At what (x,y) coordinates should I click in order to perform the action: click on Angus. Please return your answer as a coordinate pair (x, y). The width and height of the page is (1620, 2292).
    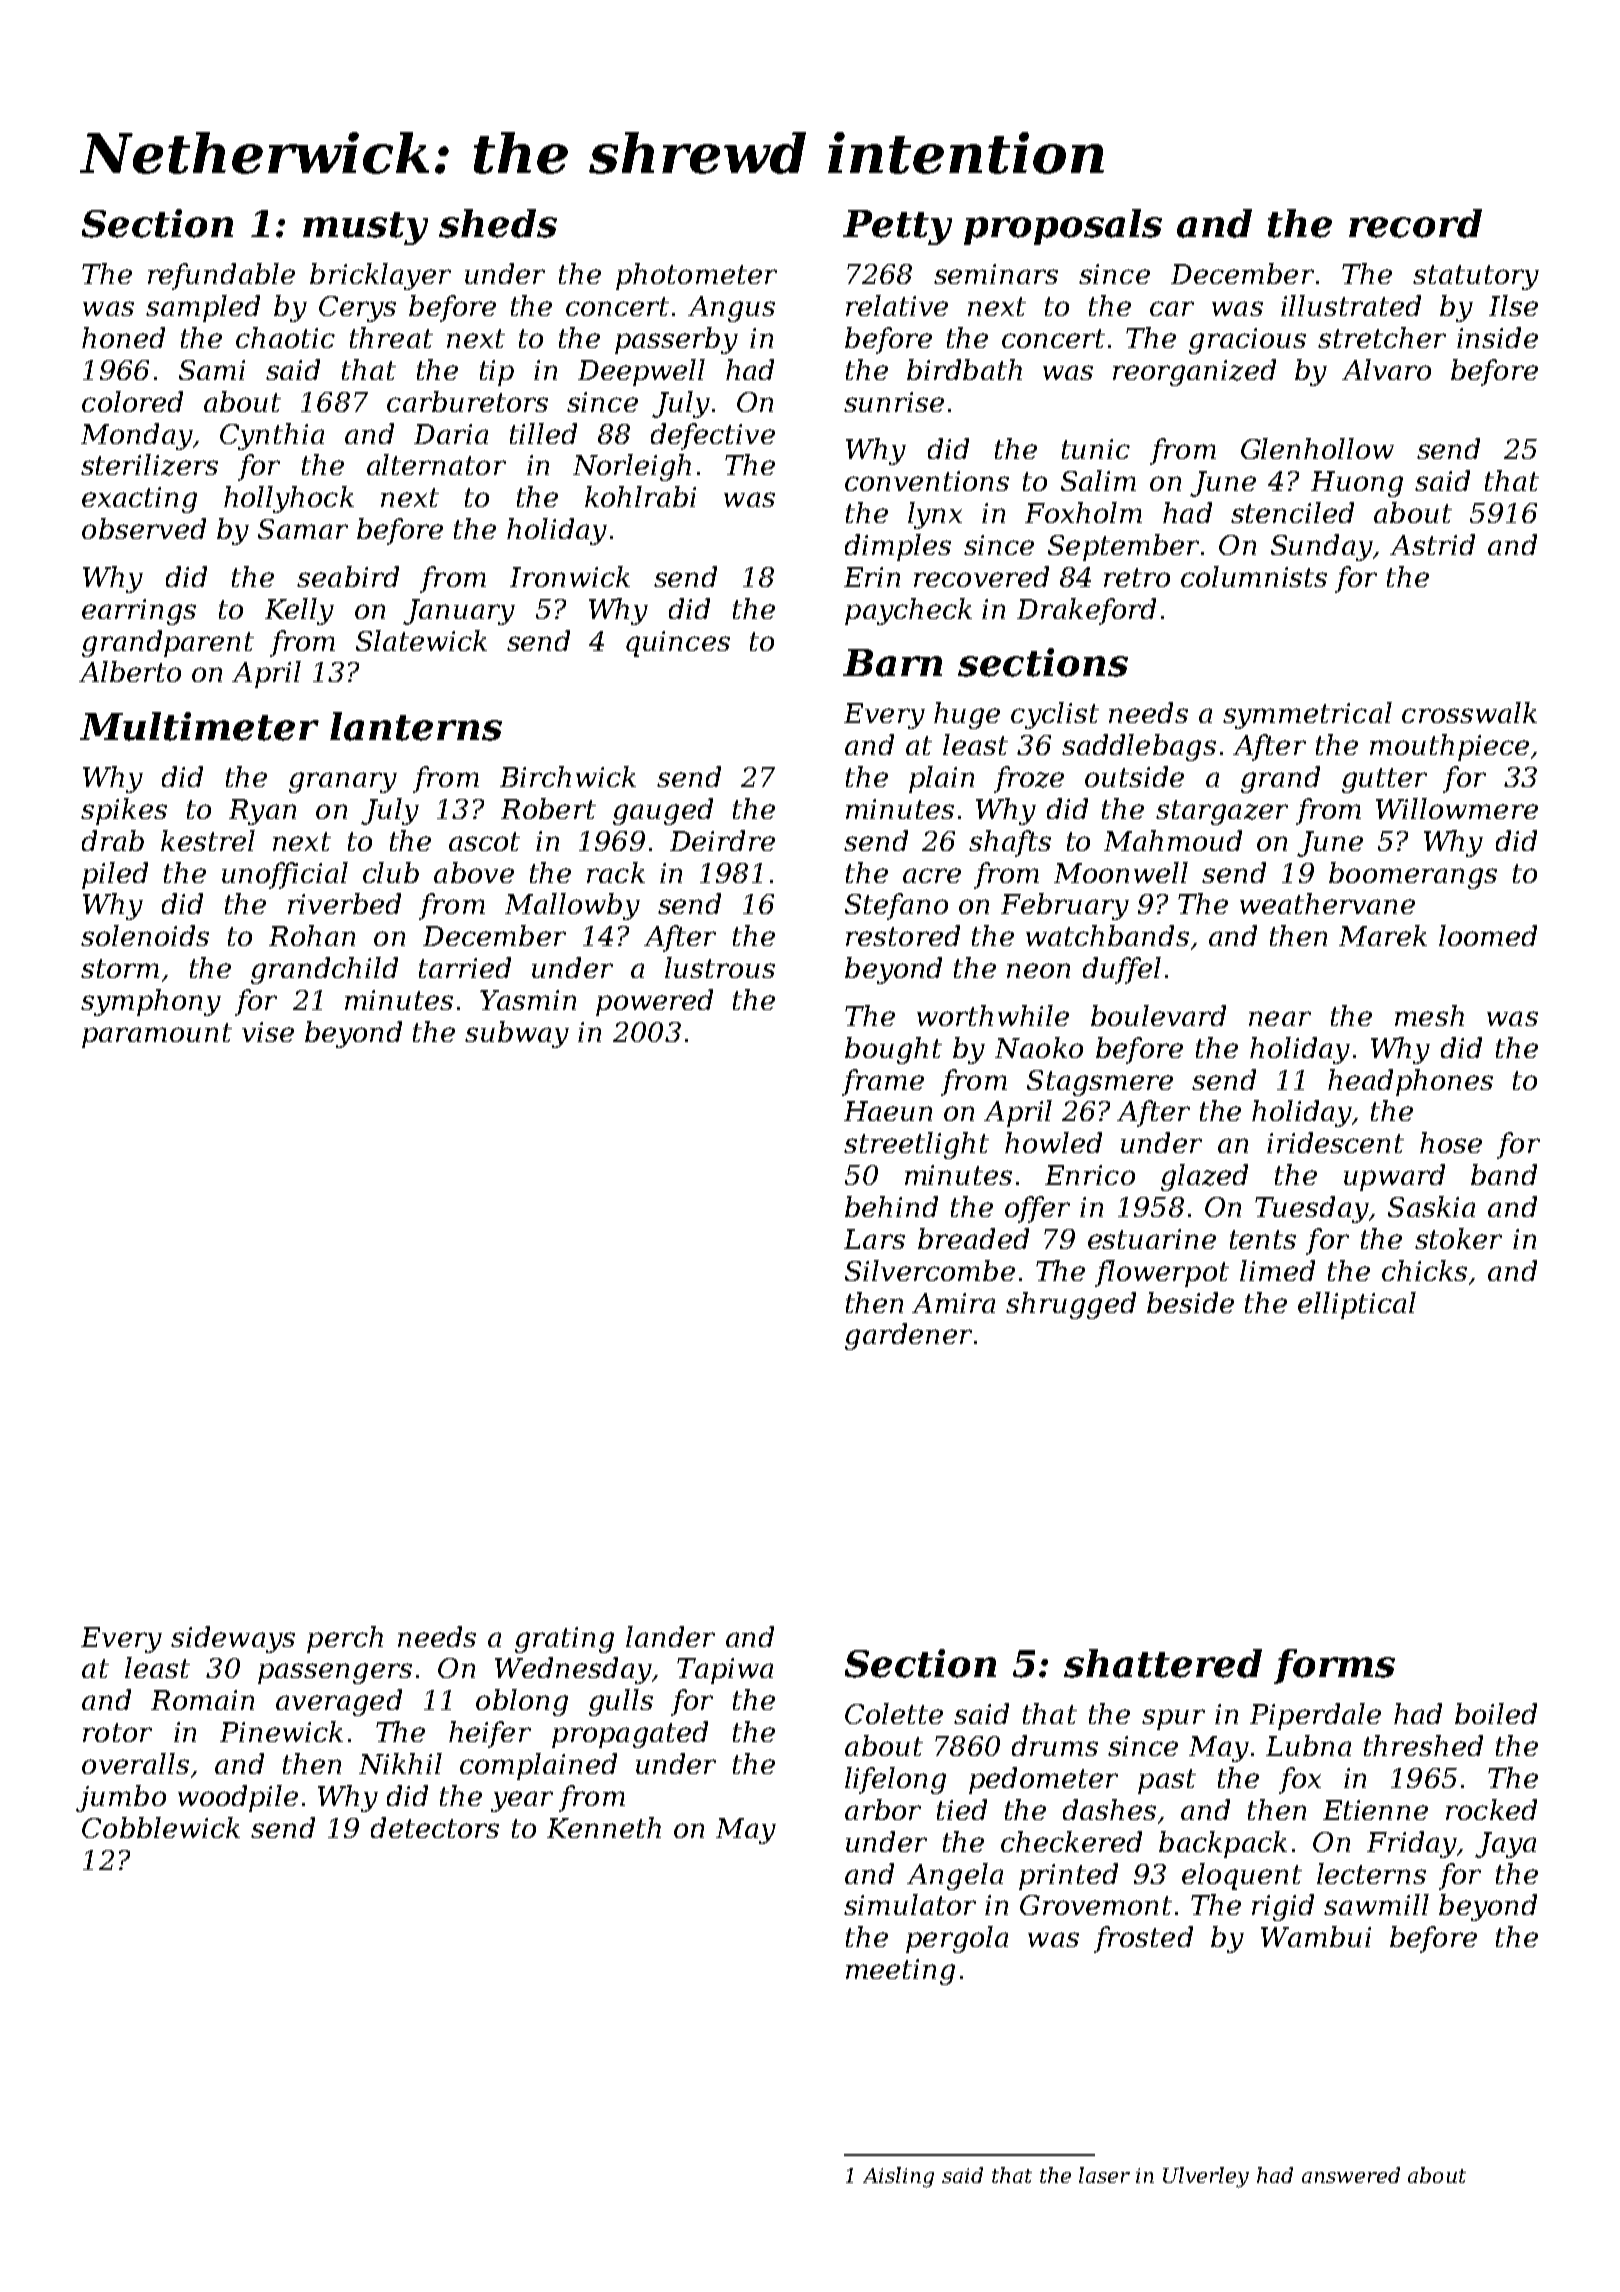
    Looking at the image, I should click on (731, 309).
